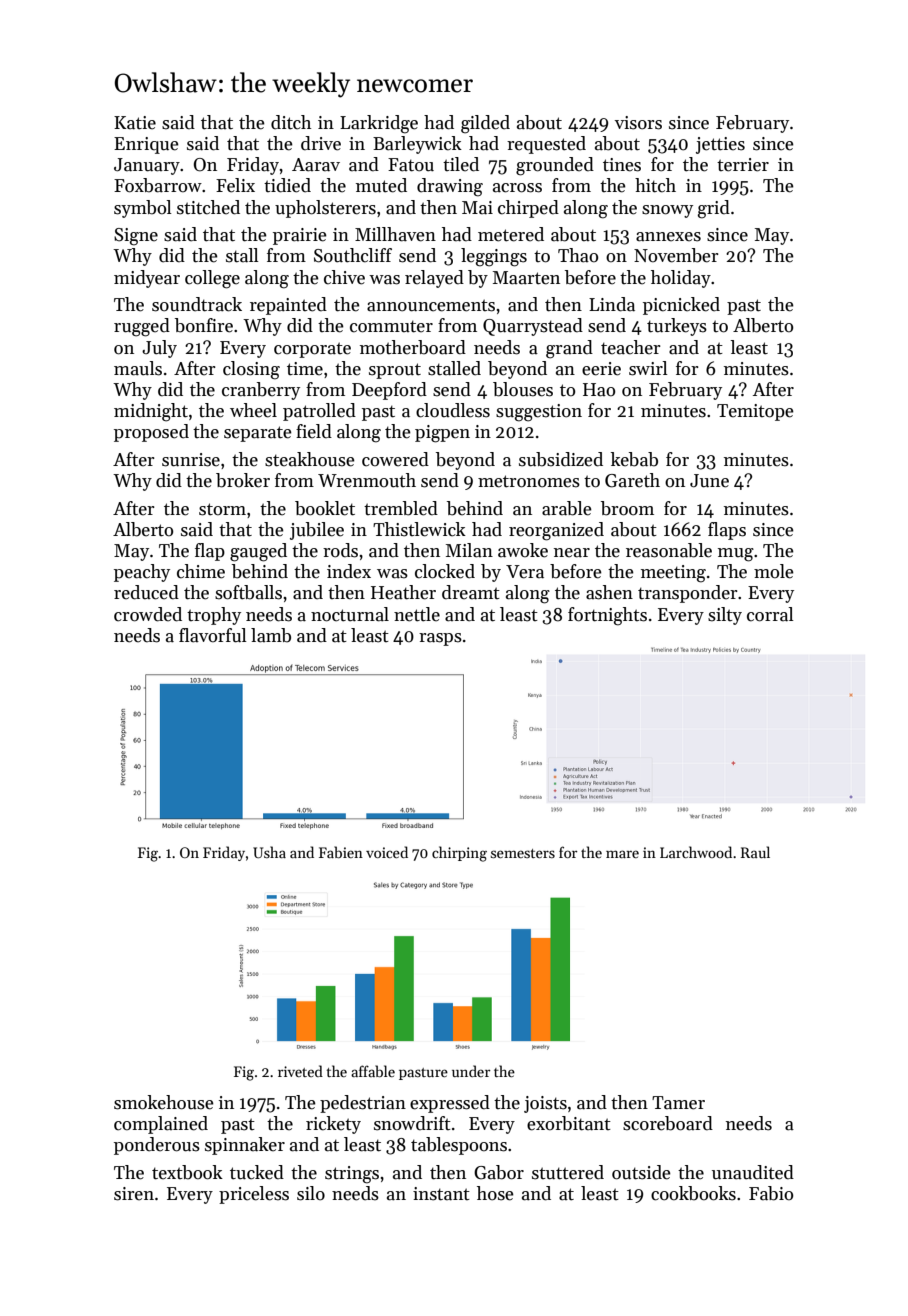 The height and width of the document is (1316, 908). Describe the element at coordinates (523, 853) in the document. I see `semesters` at that location.
